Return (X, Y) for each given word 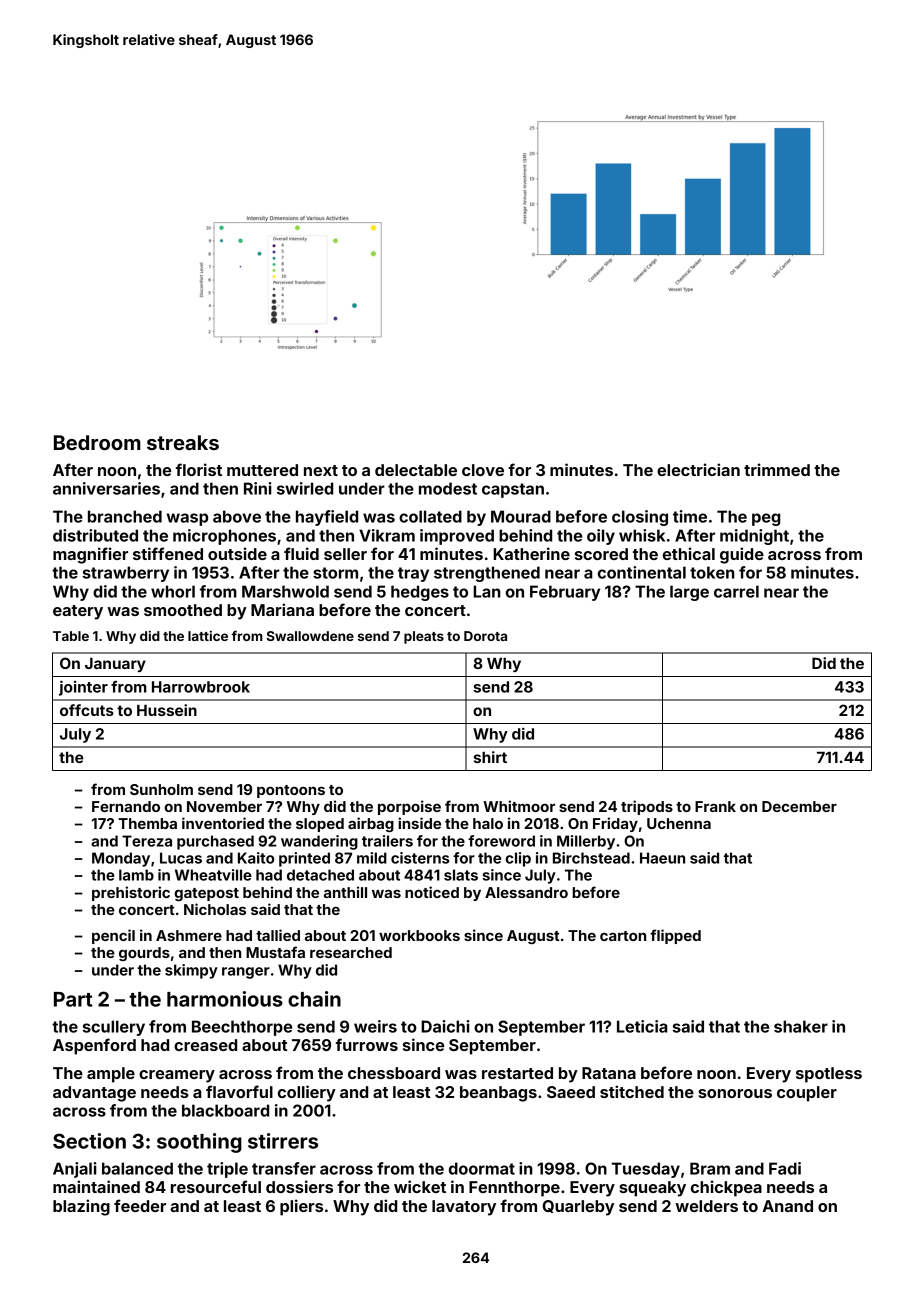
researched (351, 952)
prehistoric (131, 893)
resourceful (216, 1186)
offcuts (87, 710)
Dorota (485, 636)
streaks (183, 442)
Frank (715, 806)
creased (205, 1045)
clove (483, 470)
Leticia (642, 1026)
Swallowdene (310, 636)
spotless (829, 1075)
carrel (736, 591)
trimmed (777, 469)
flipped (675, 936)
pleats (424, 637)
